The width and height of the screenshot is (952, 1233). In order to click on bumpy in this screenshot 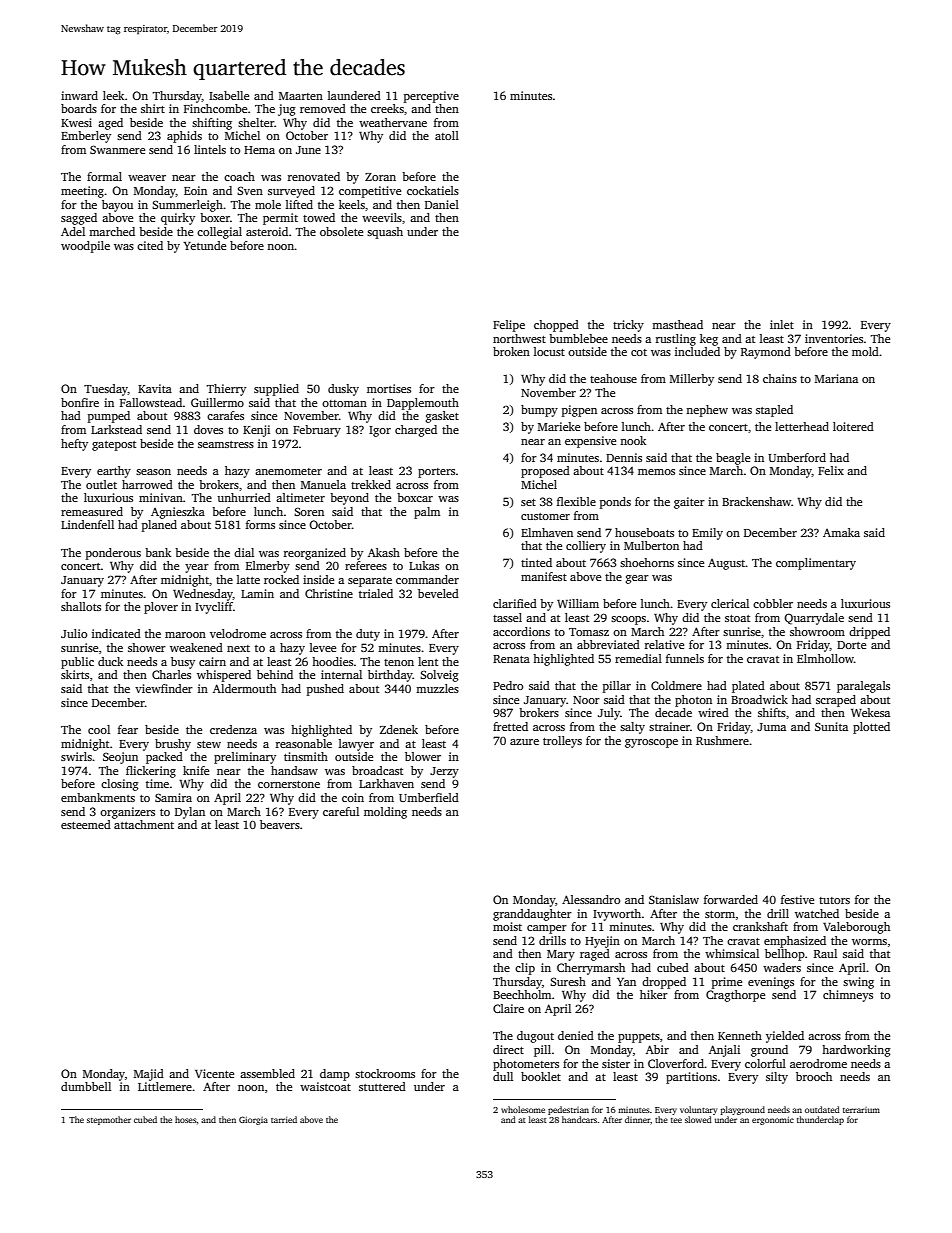, I will do `click(539, 411)`.
